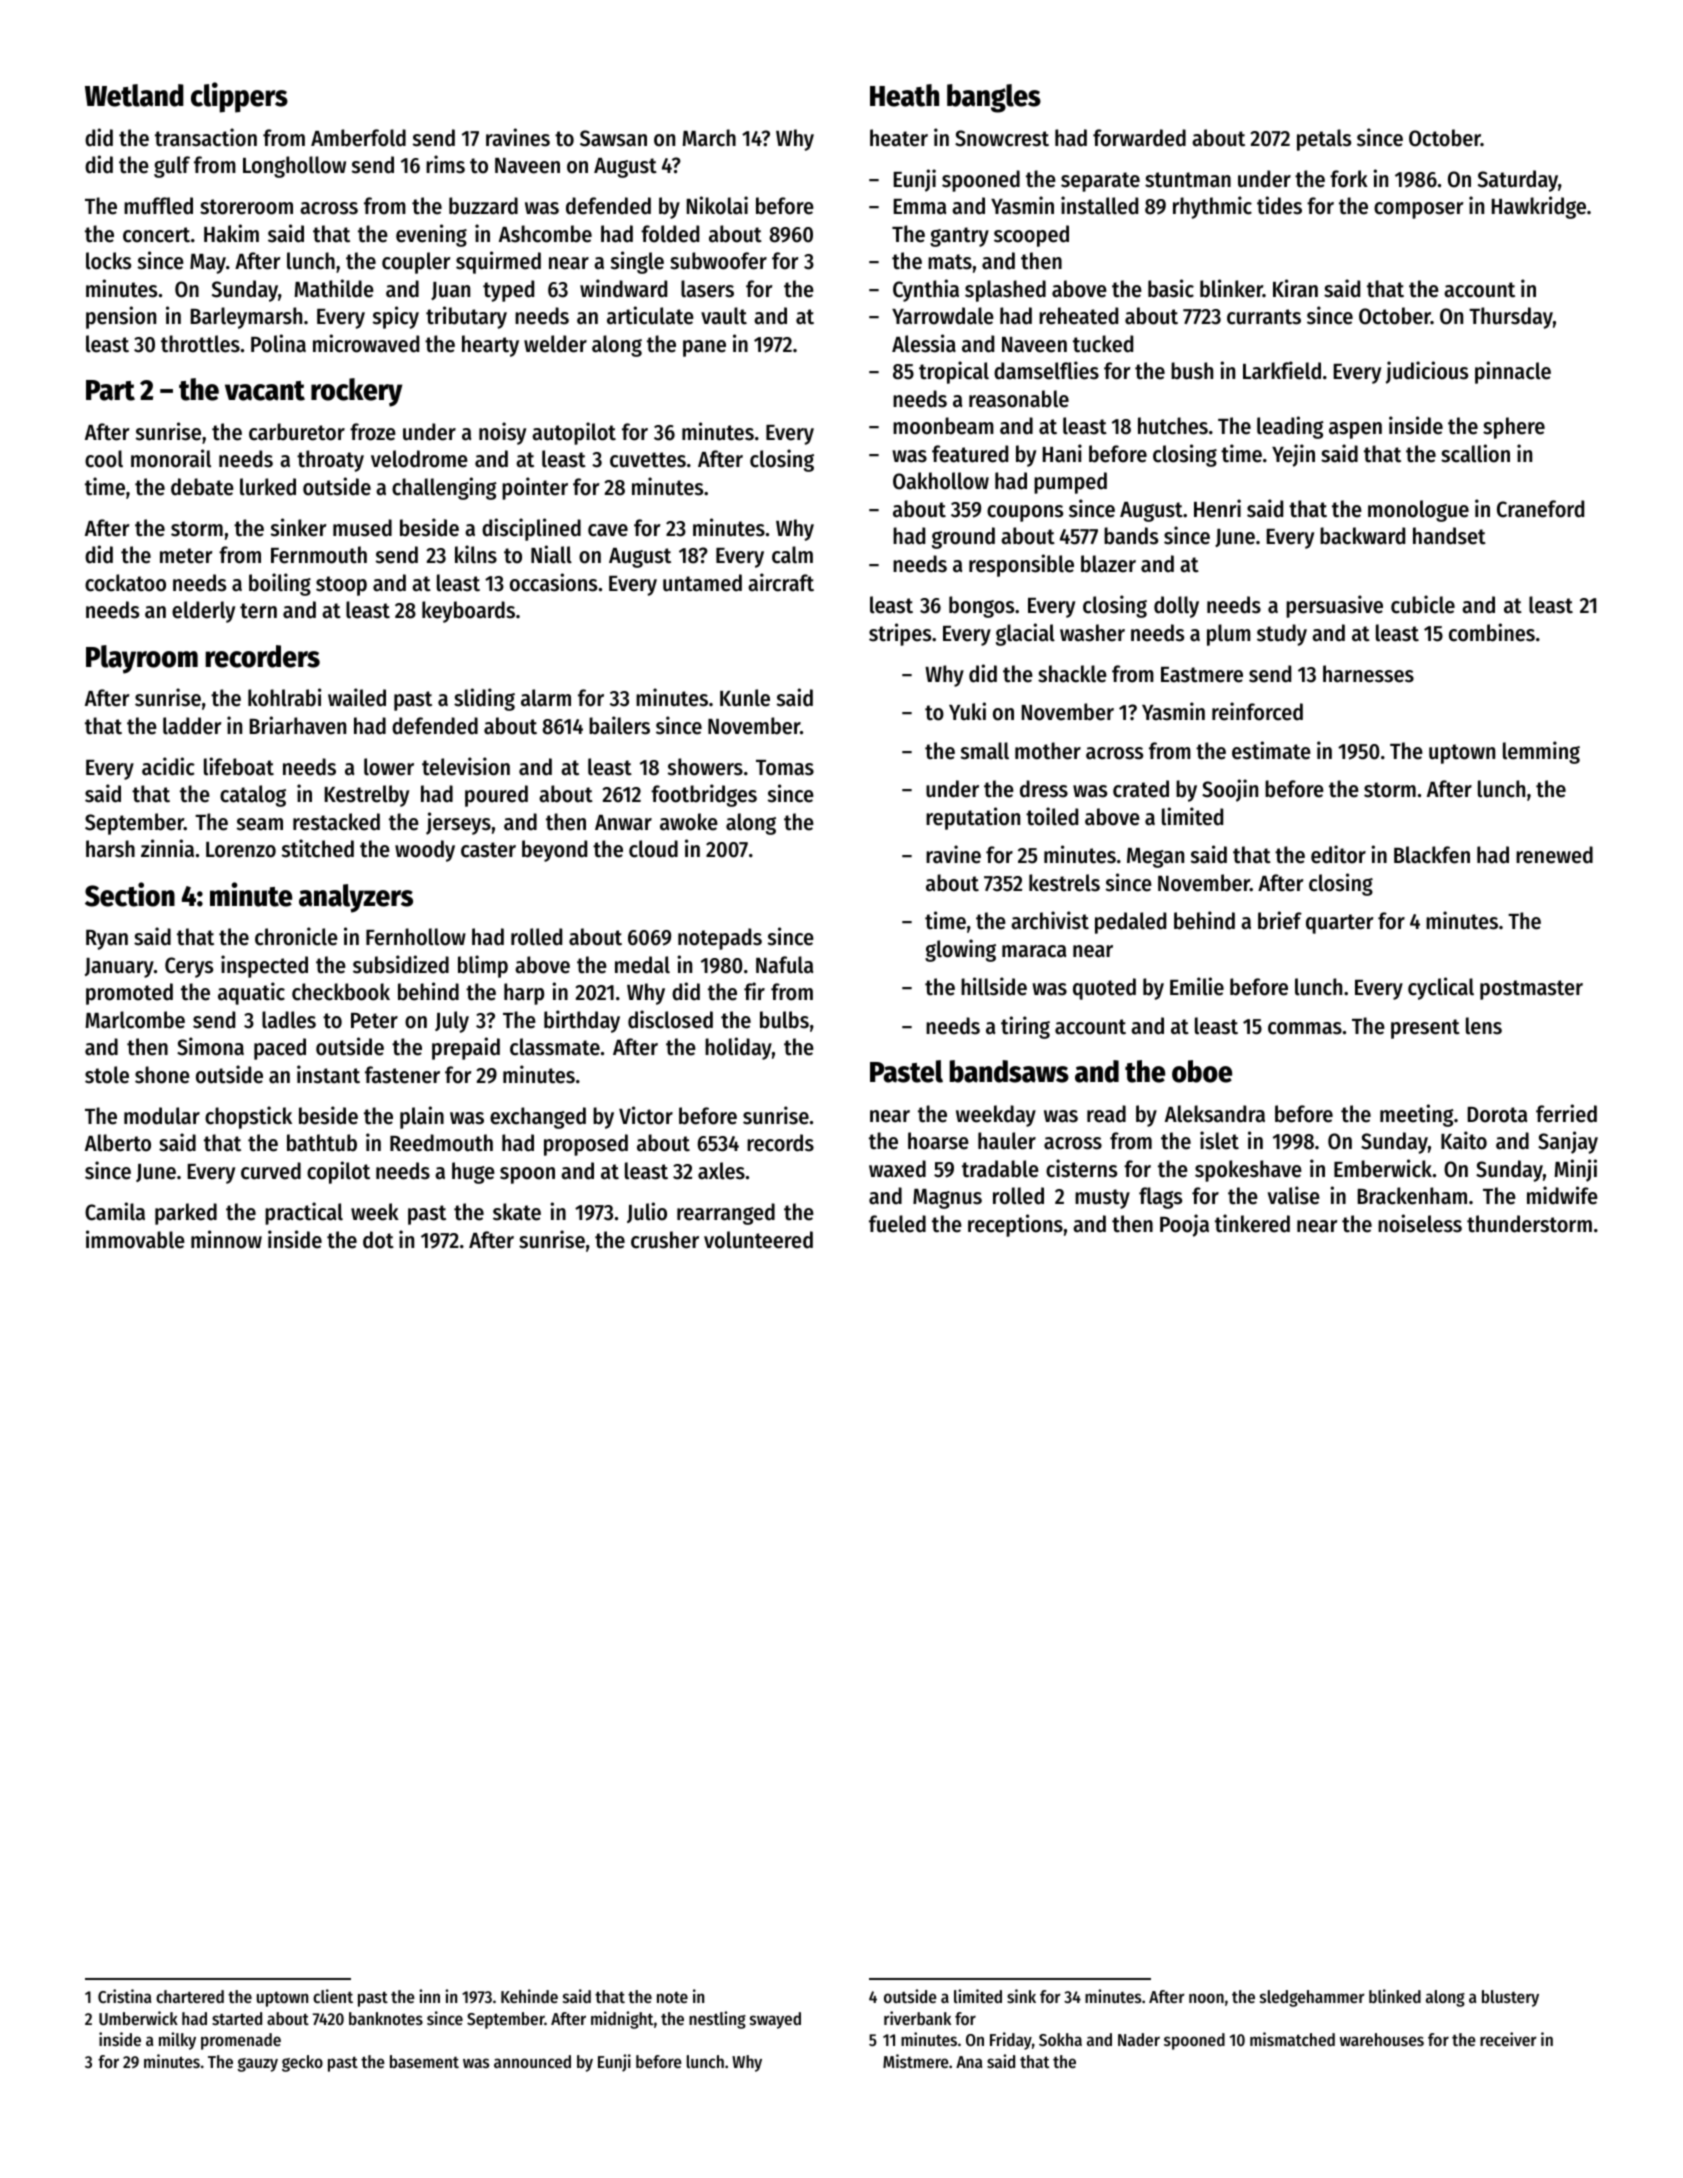 The image size is (1683, 2178). What do you see at coordinates (358, 138) in the document?
I see `Amberfold` at bounding box center [358, 138].
